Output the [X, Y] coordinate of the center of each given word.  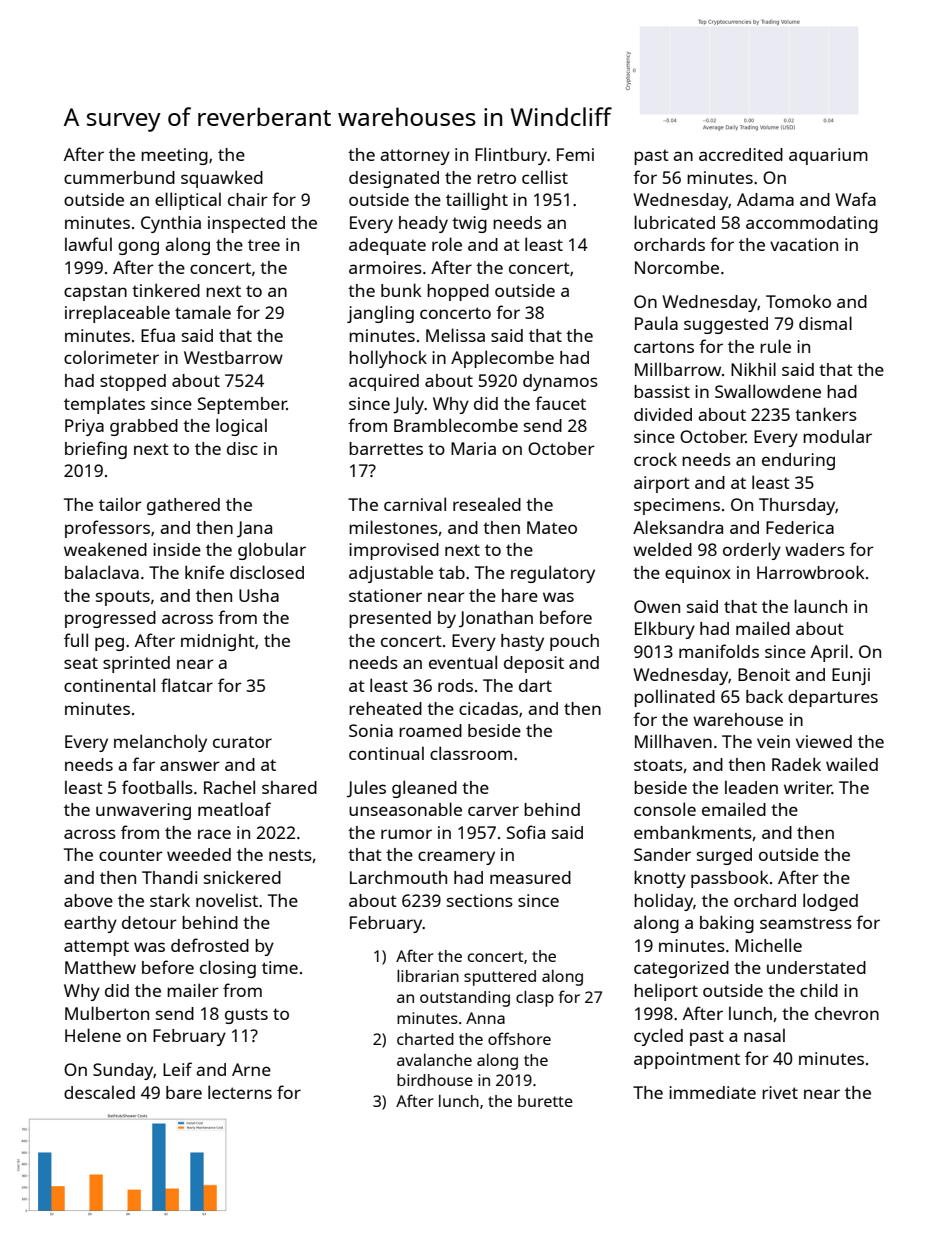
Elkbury [665, 630]
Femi [575, 154]
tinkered [166, 290]
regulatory [553, 574]
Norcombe [677, 267]
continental [109, 685]
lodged [830, 902]
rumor [406, 834]
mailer [193, 990]
